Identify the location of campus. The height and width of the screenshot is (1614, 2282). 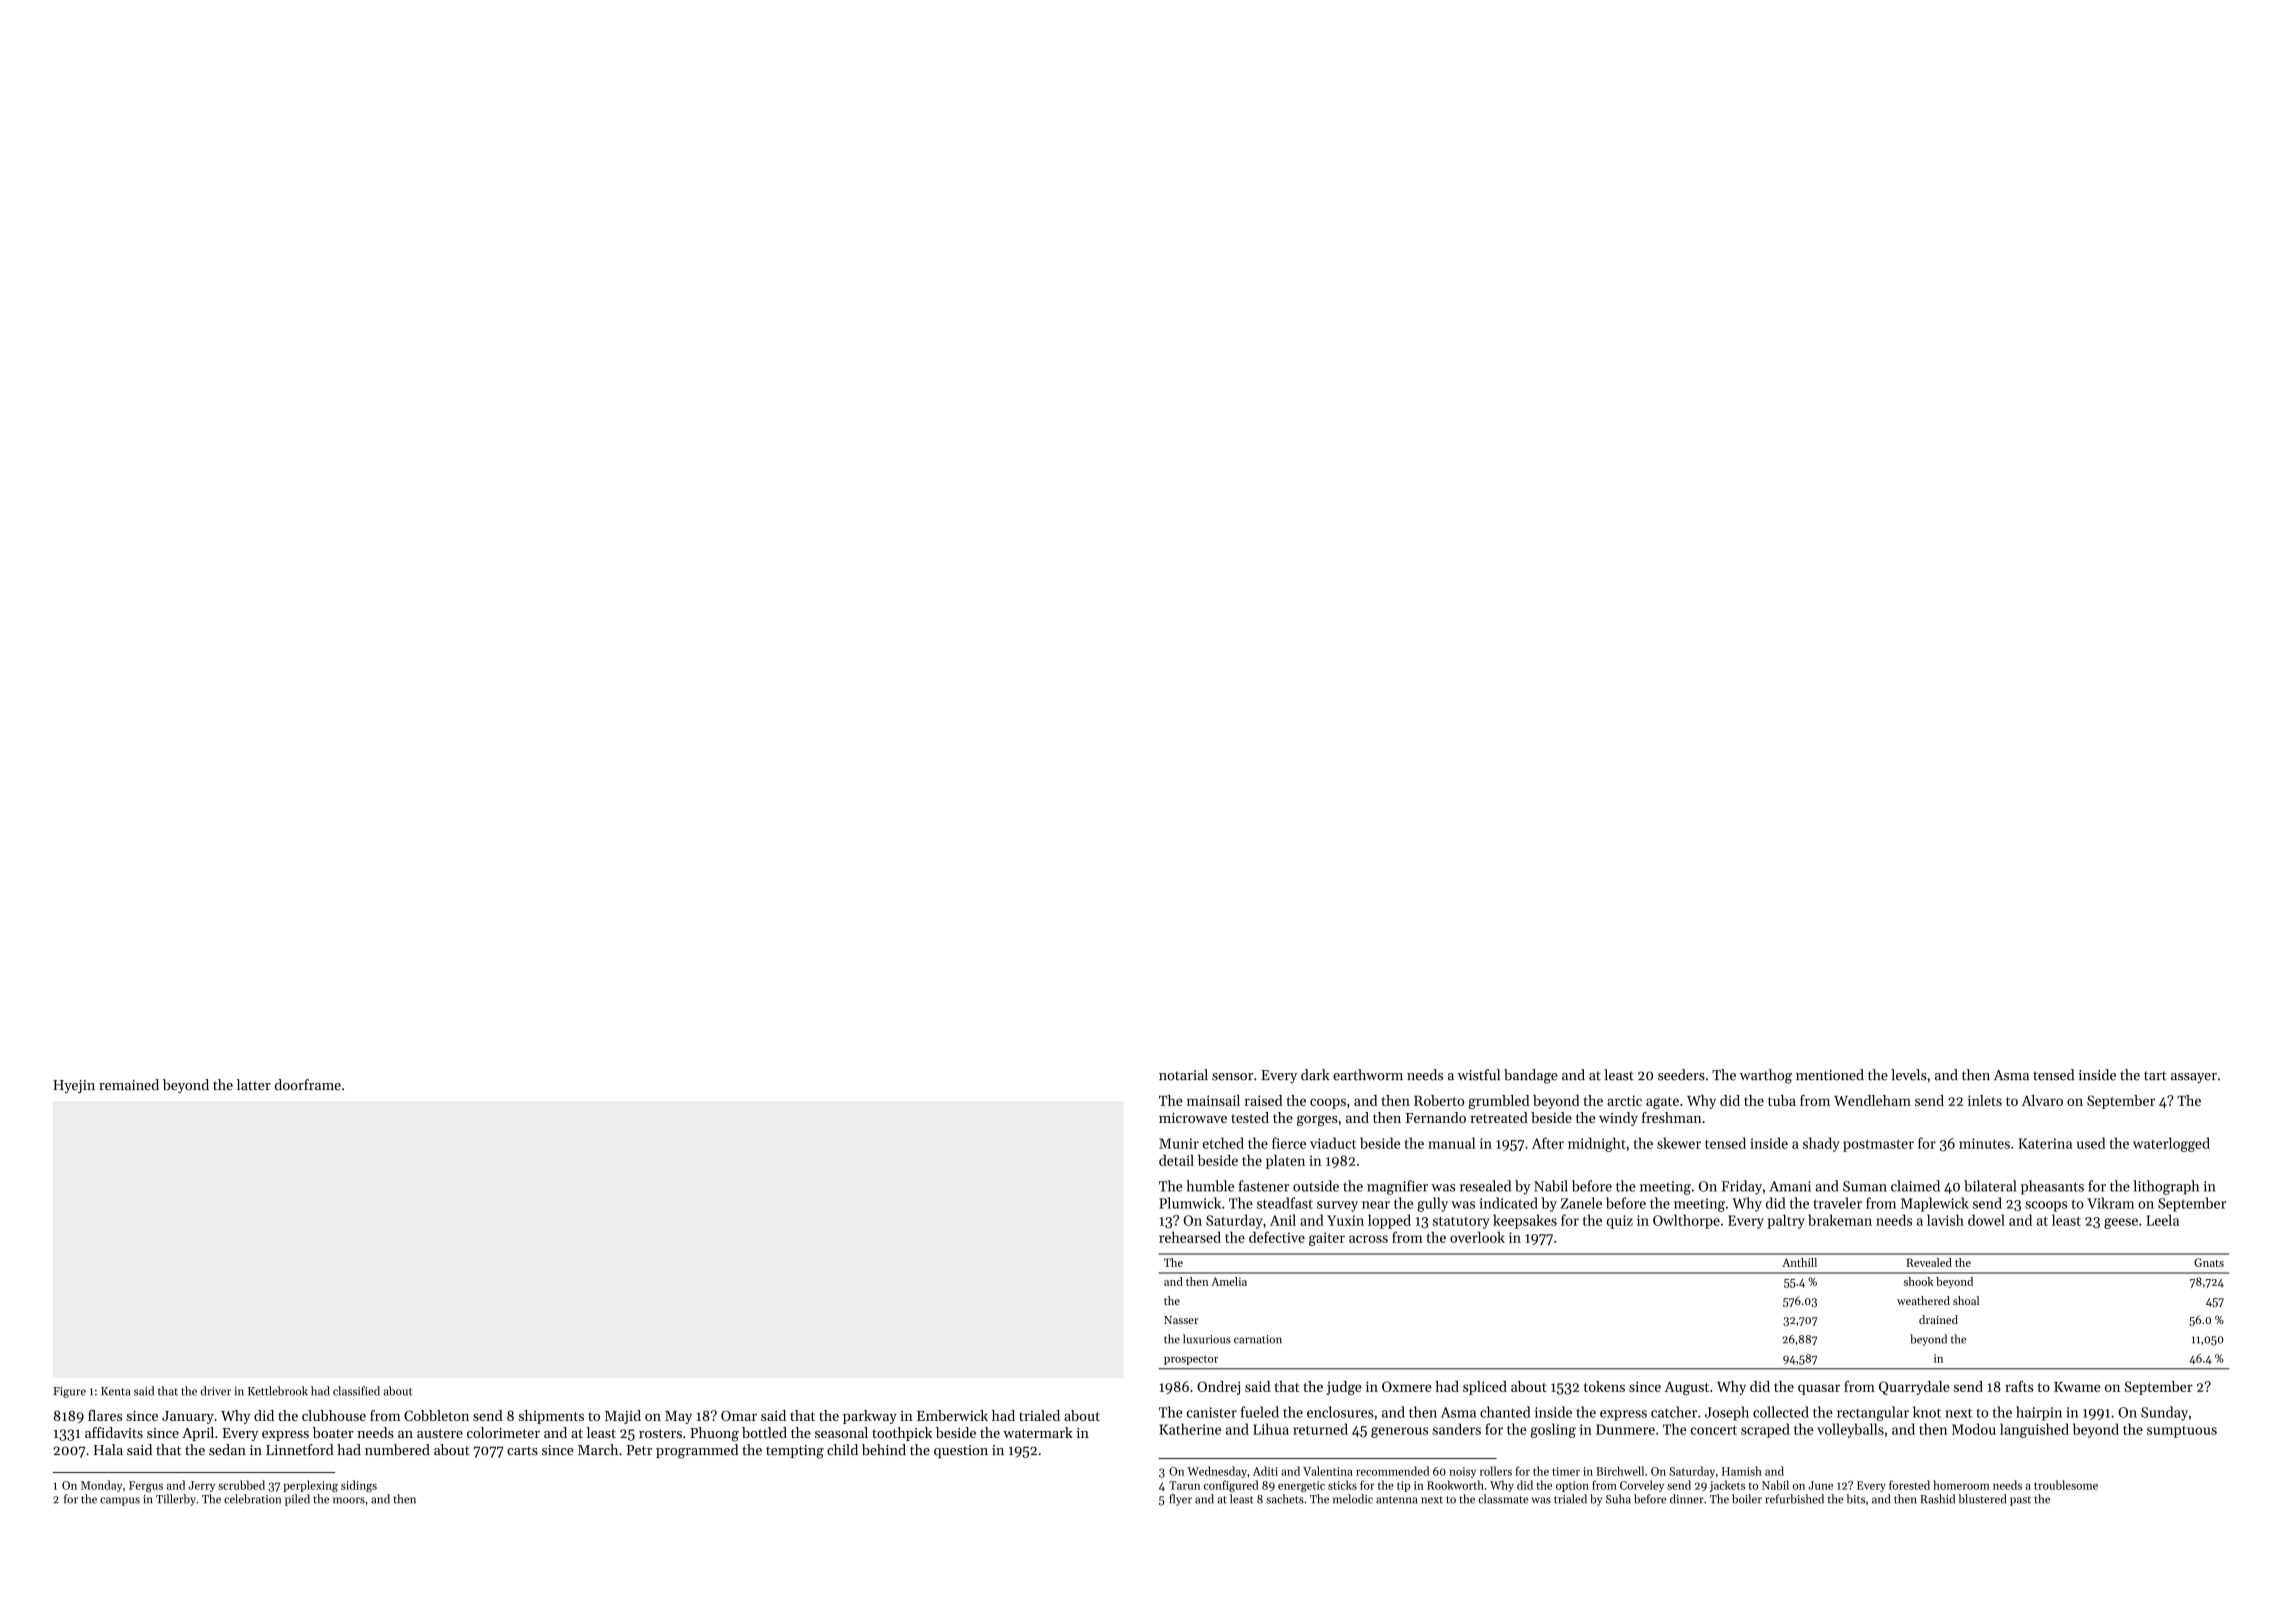
(120, 1501).
